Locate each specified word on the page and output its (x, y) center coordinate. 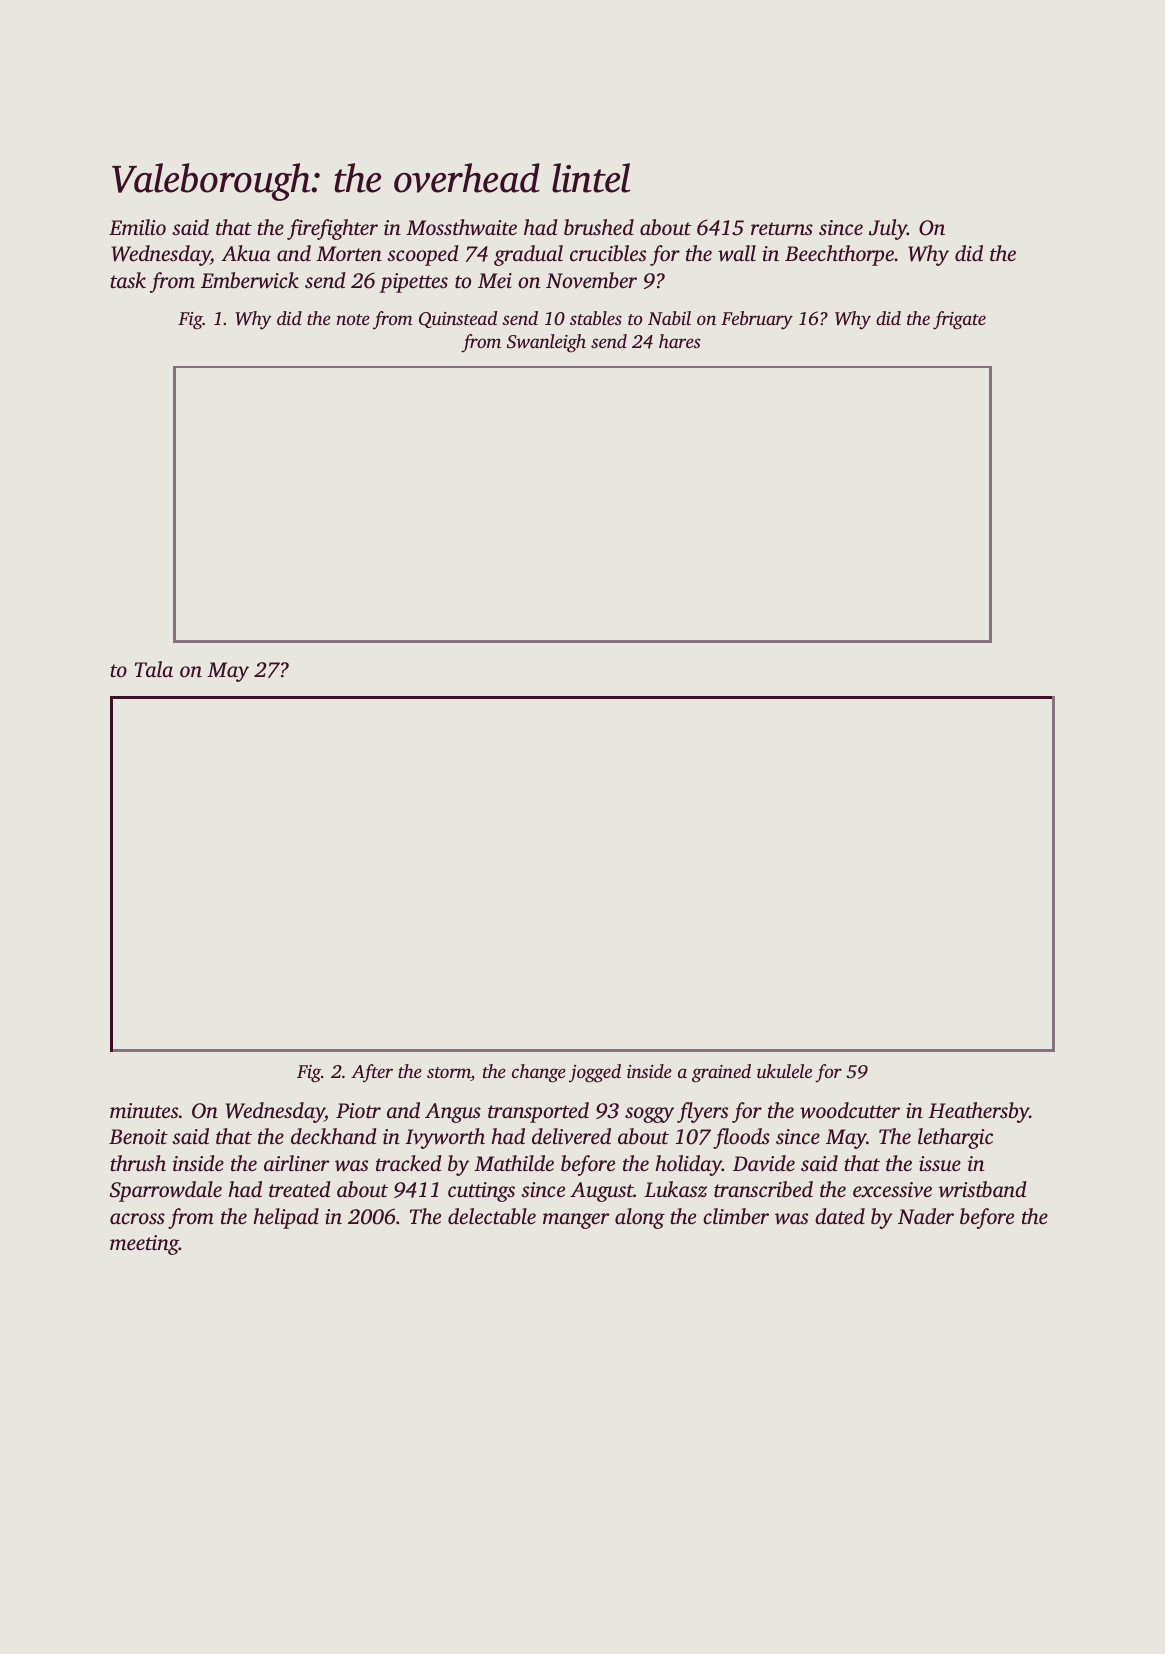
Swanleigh (546, 343)
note (353, 319)
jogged (595, 1073)
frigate (959, 320)
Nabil (669, 318)
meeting (144, 1245)
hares (679, 341)
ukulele (784, 1071)
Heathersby (978, 1112)
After (372, 1073)
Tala (154, 669)
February (757, 320)
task (128, 280)
